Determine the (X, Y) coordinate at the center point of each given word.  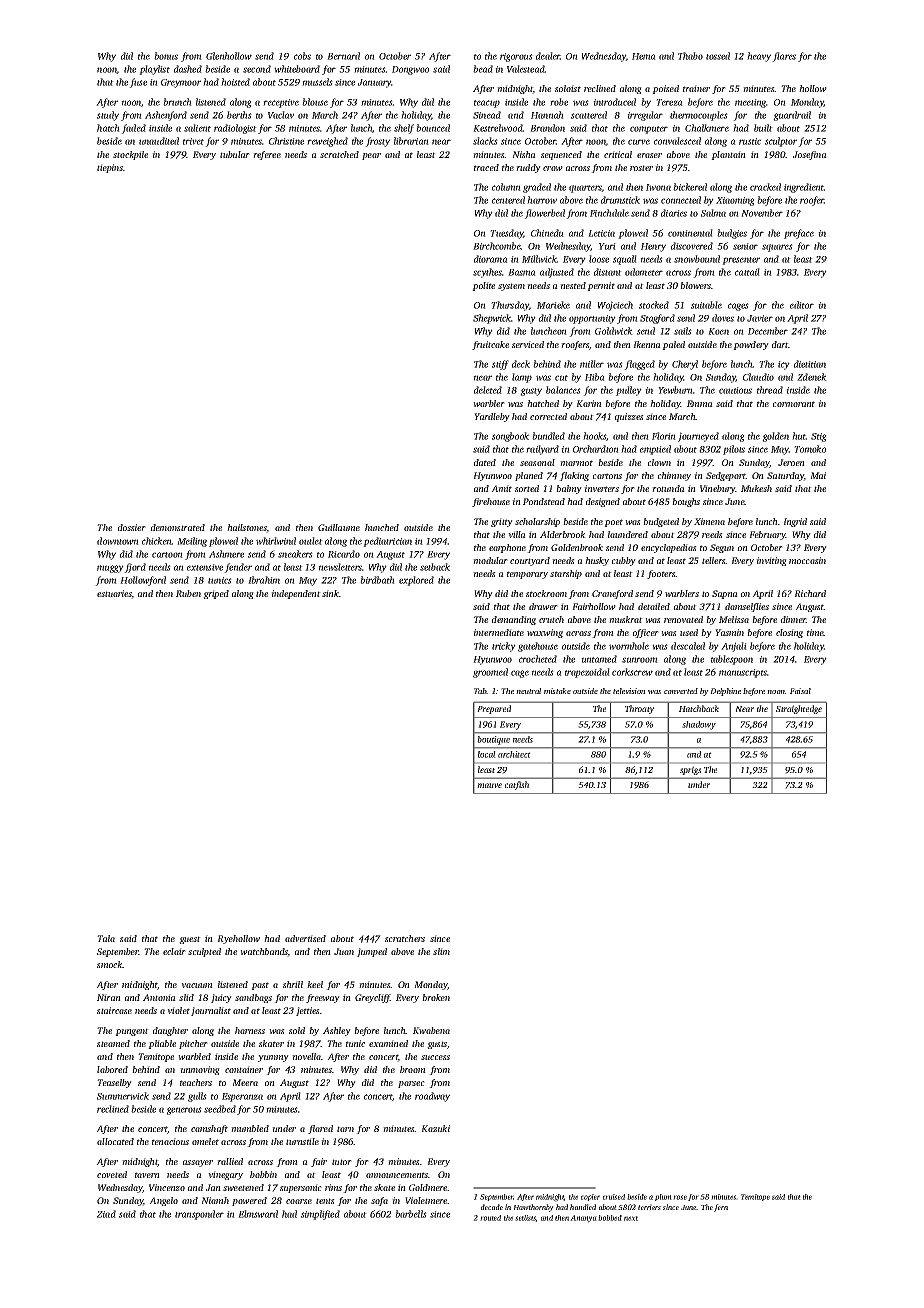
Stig (819, 437)
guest (190, 940)
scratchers (405, 938)
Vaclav (281, 115)
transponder (199, 1215)
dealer (548, 56)
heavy (759, 57)
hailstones (247, 528)
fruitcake (490, 345)
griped (216, 594)
